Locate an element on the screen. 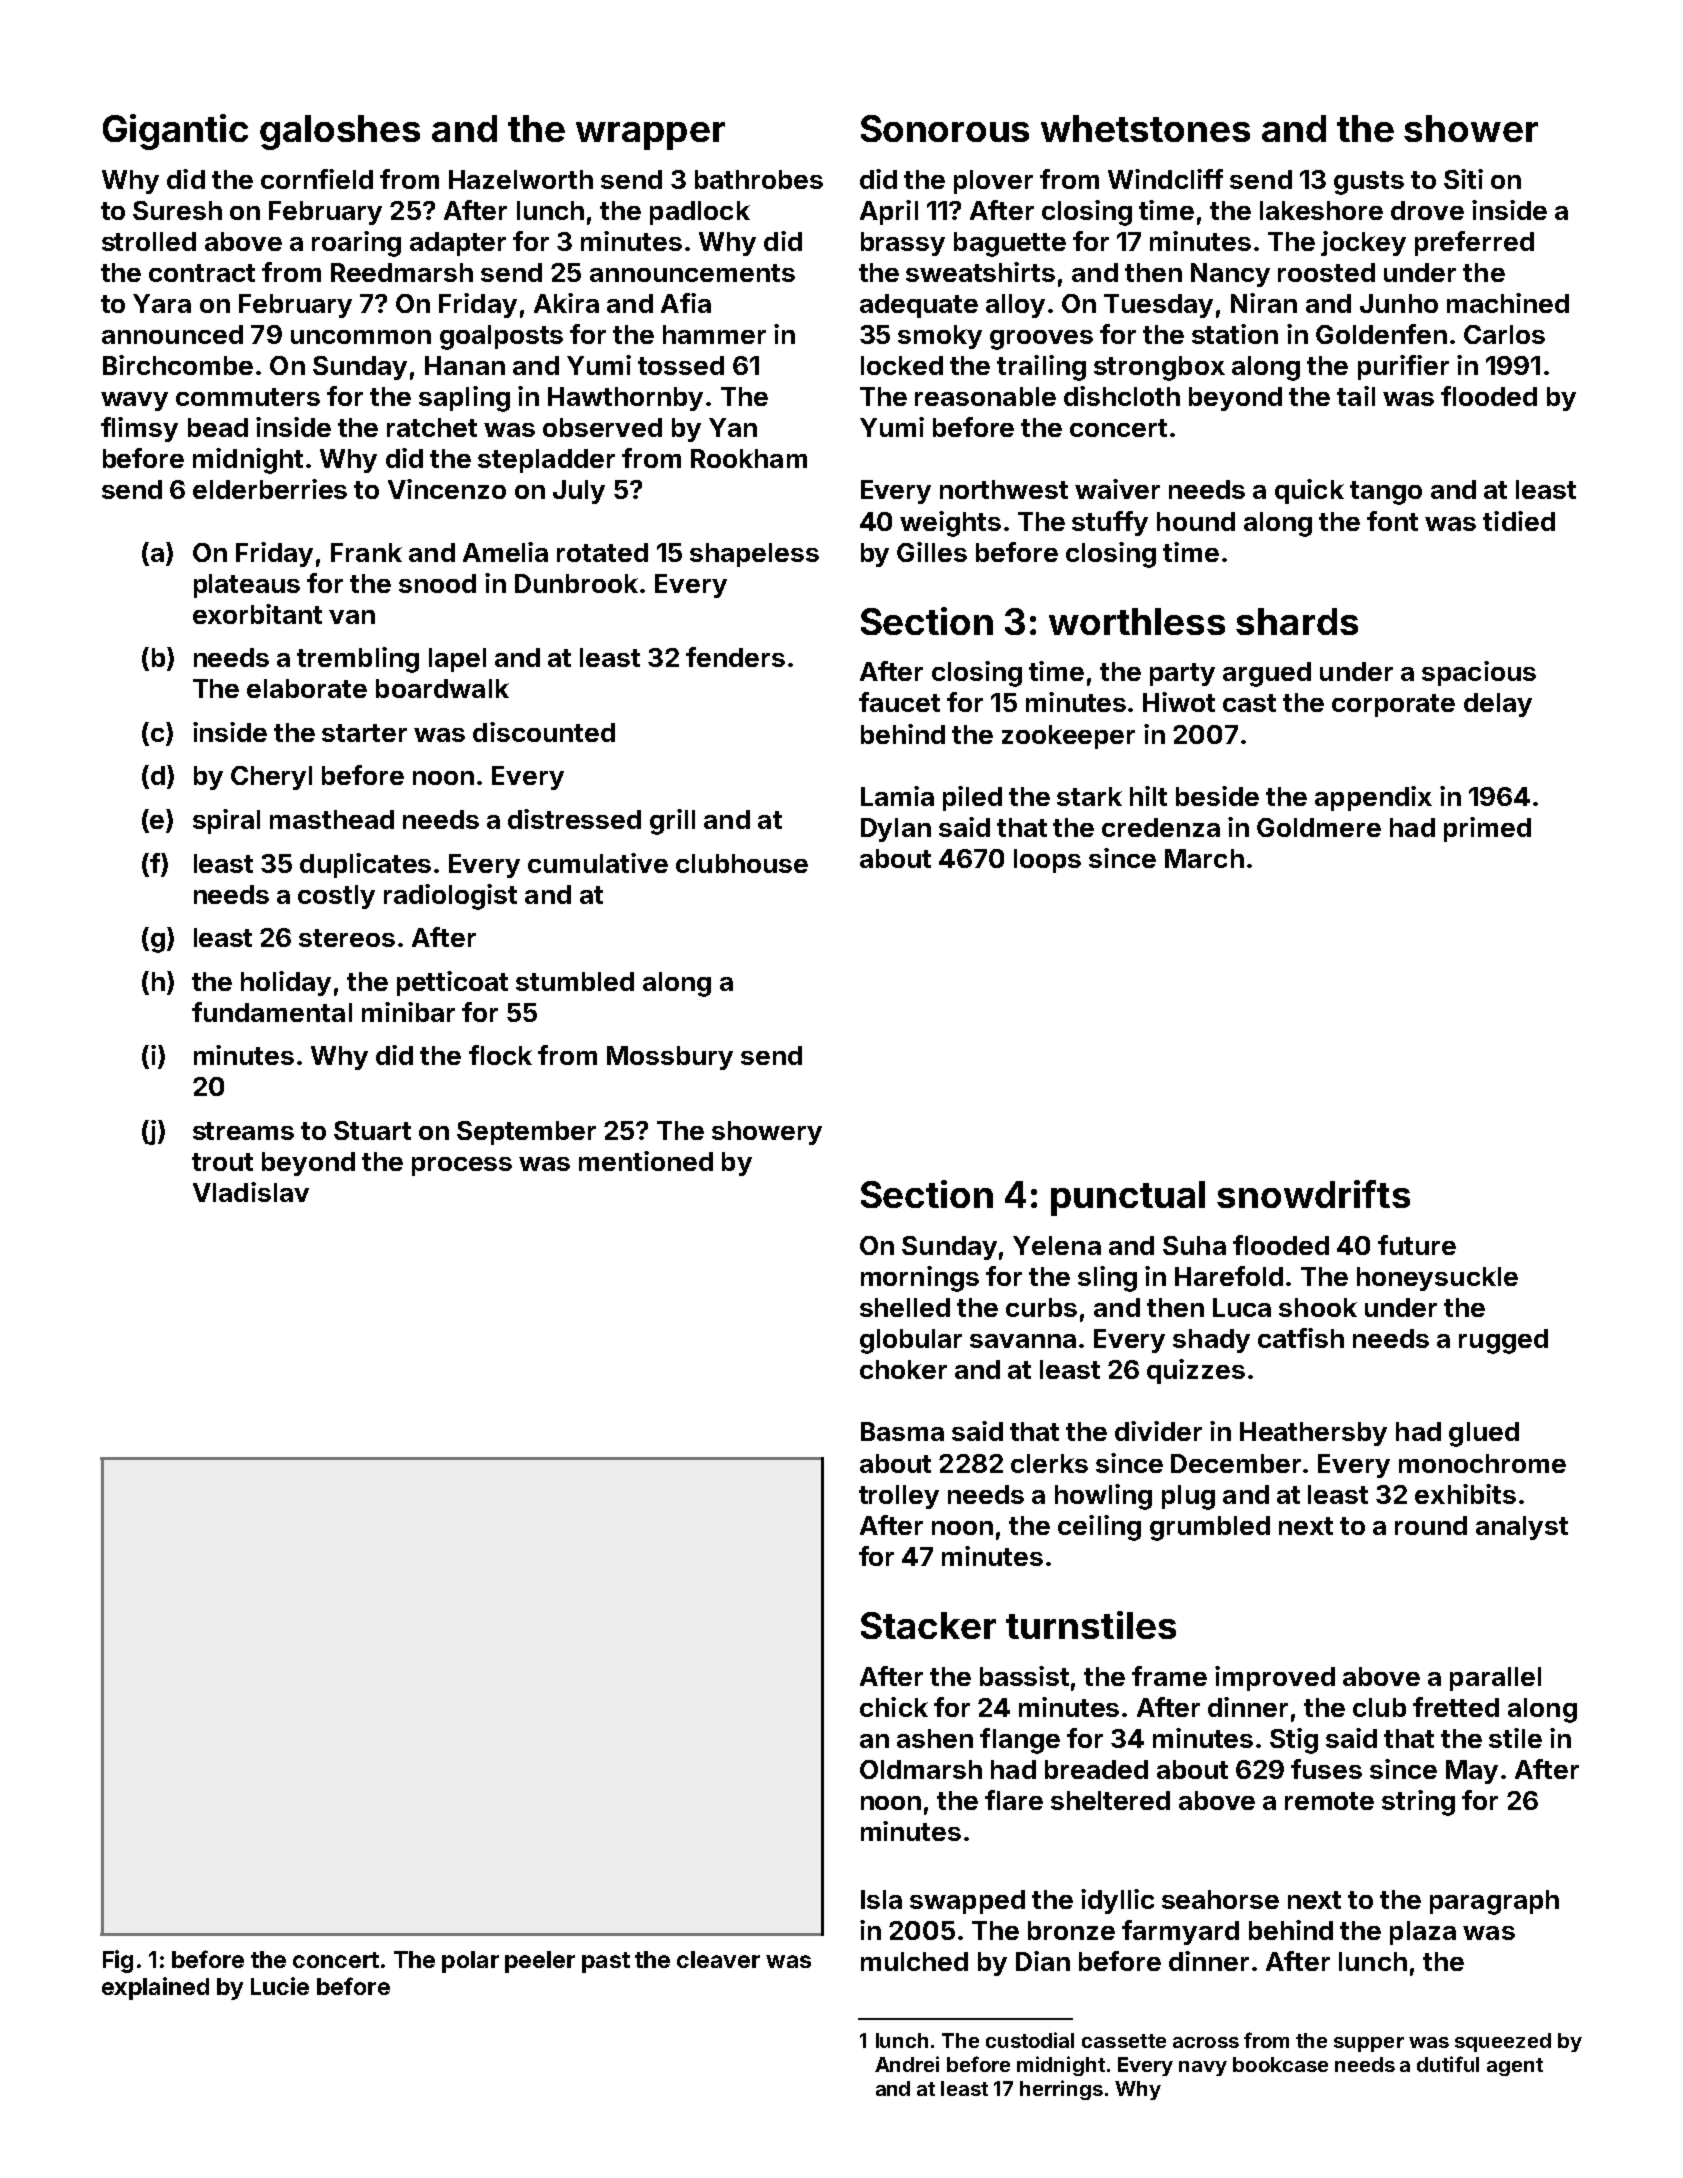 The image size is (1683, 2178). Gigantic is located at coordinates (175, 132).
